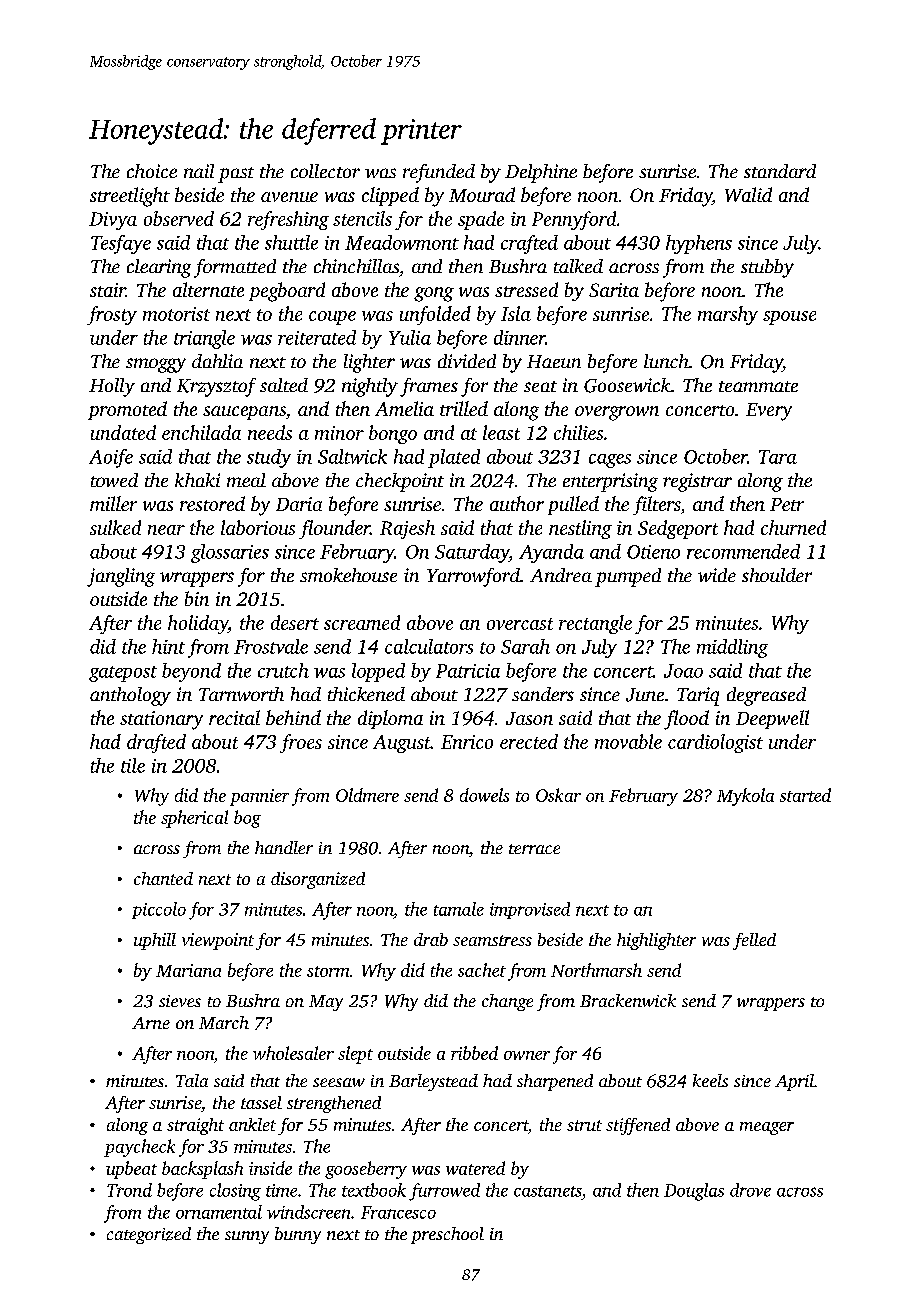  Describe the element at coordinates (754, 941) in the screenshot. I see `felled` at that location.
